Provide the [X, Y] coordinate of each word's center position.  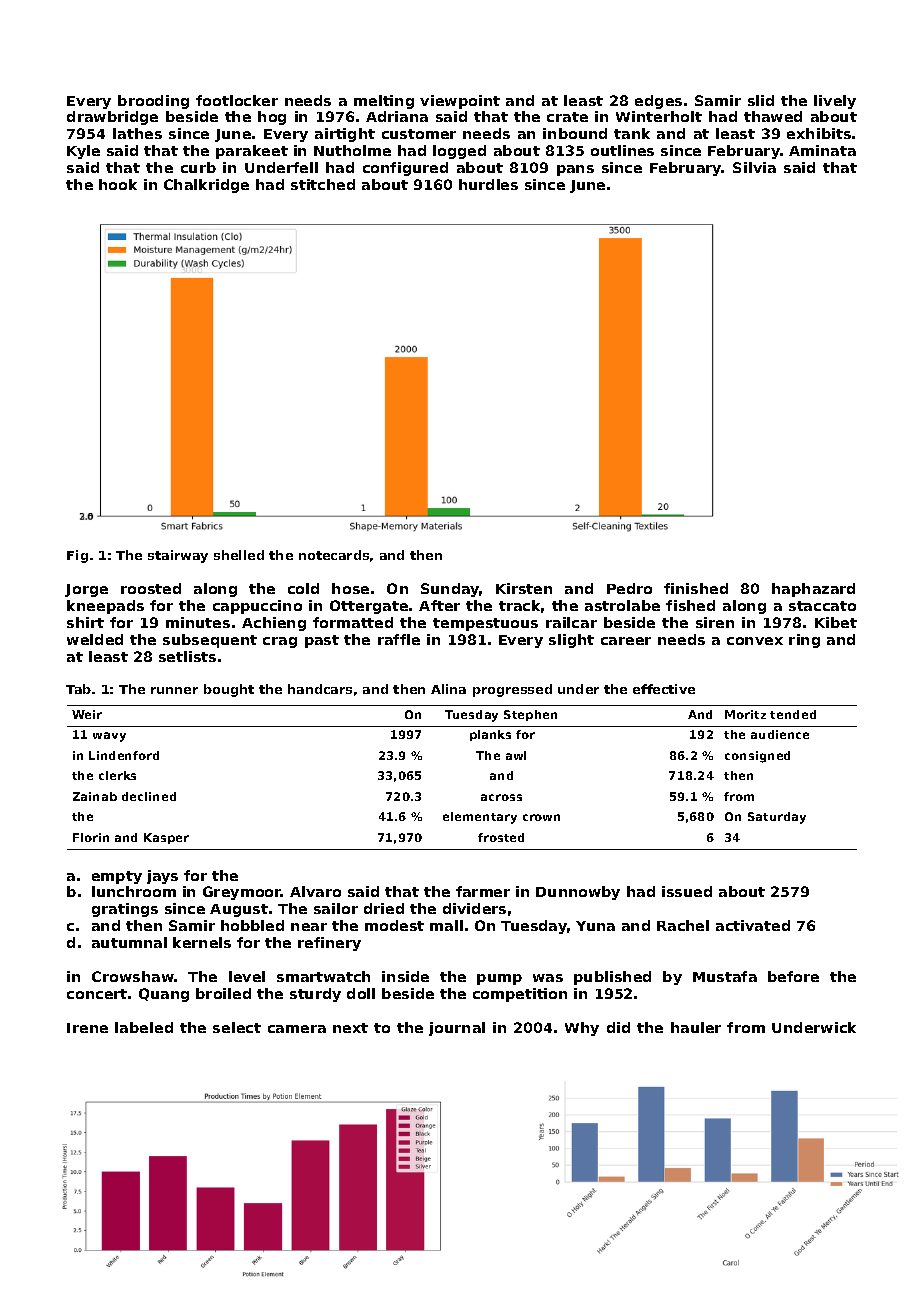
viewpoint [460, 102]
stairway [178, 556]
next [350, 1028]
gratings [125, 910]
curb [198, 167]
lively [835, 102]
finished [696, 588]
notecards [334, 555]
